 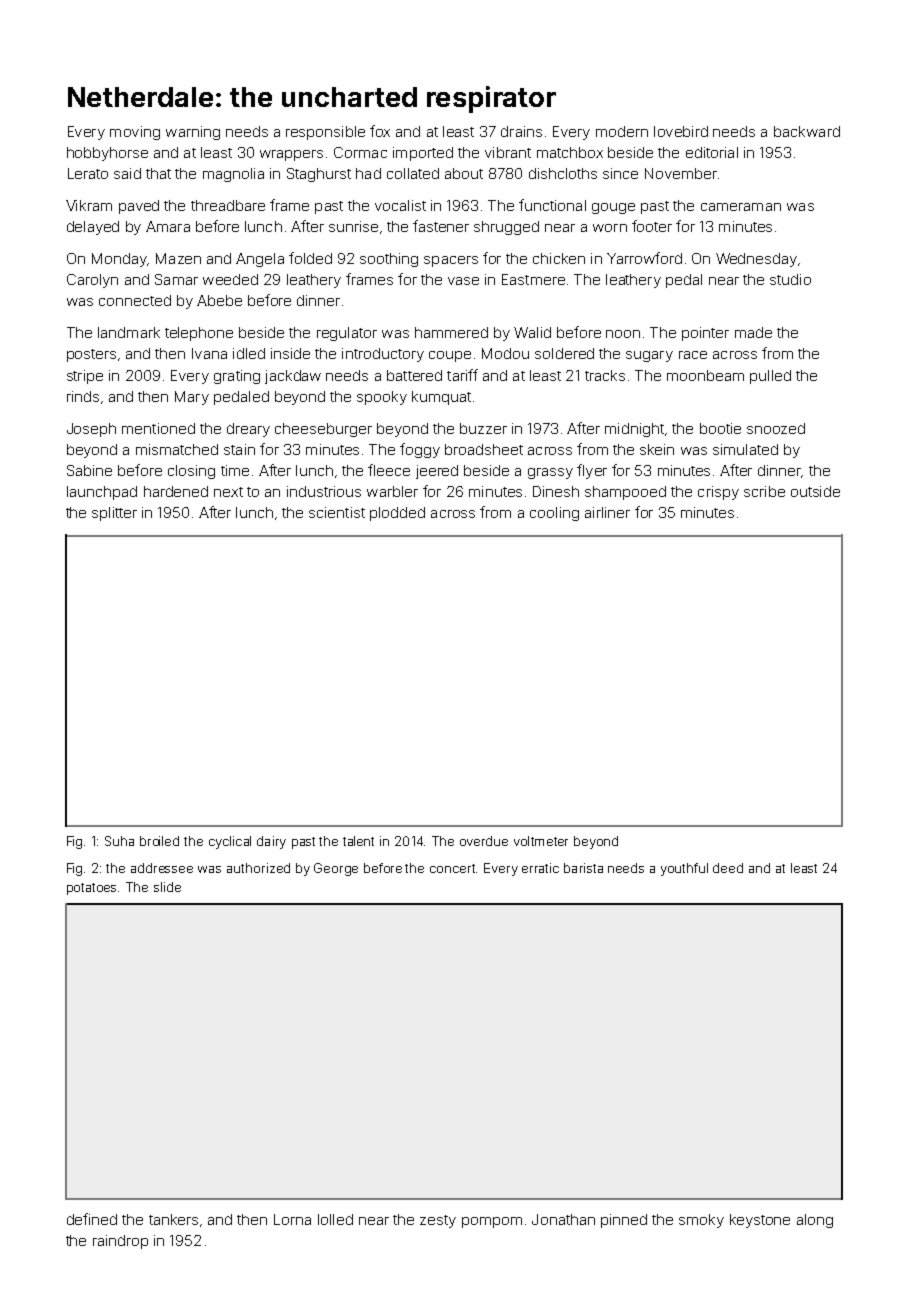 What do you see at coordinates (634, 430) in the screenshot?
I see `midnight` at bounding box center [634, 430].
